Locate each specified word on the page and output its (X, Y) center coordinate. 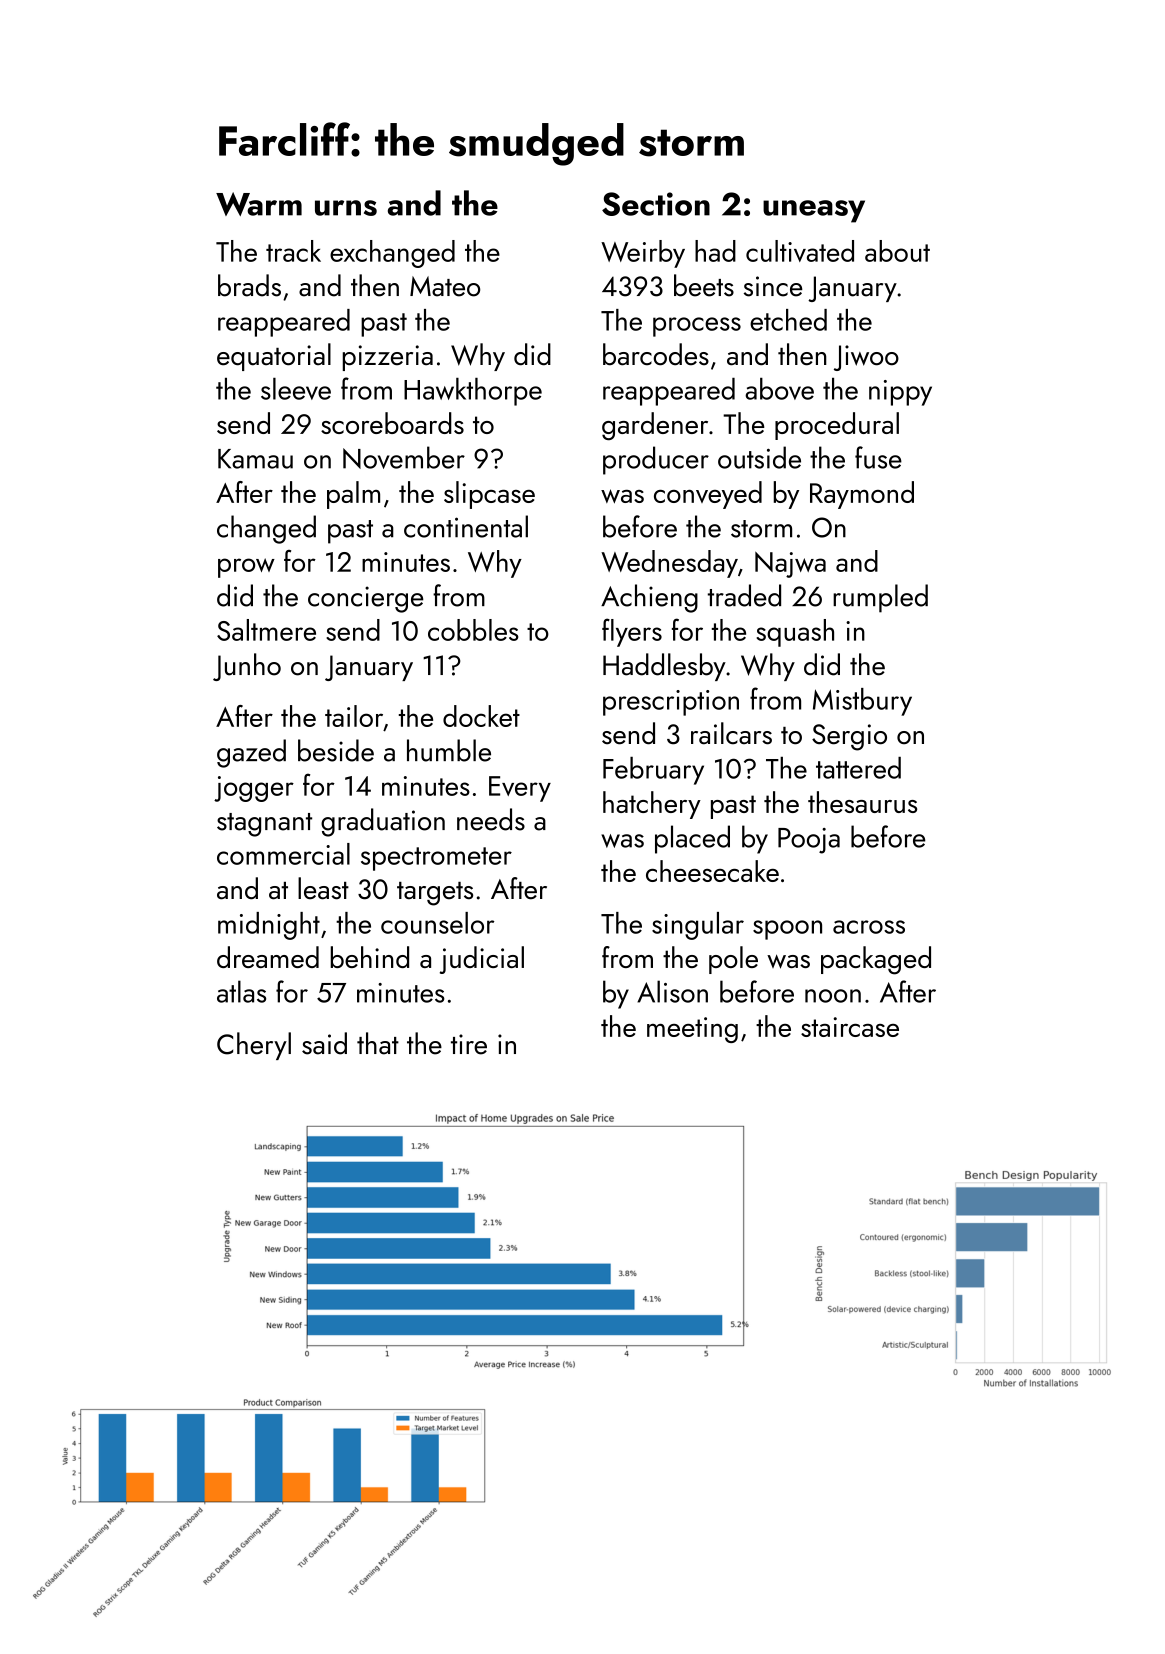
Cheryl (254, 1046)
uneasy (814, 211)
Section (656, 204)
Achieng (649, 598)
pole (733, 960)
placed (692, 839)
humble (449, 750)
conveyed (708, 495)
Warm (259, 204)
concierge (366, 599)
